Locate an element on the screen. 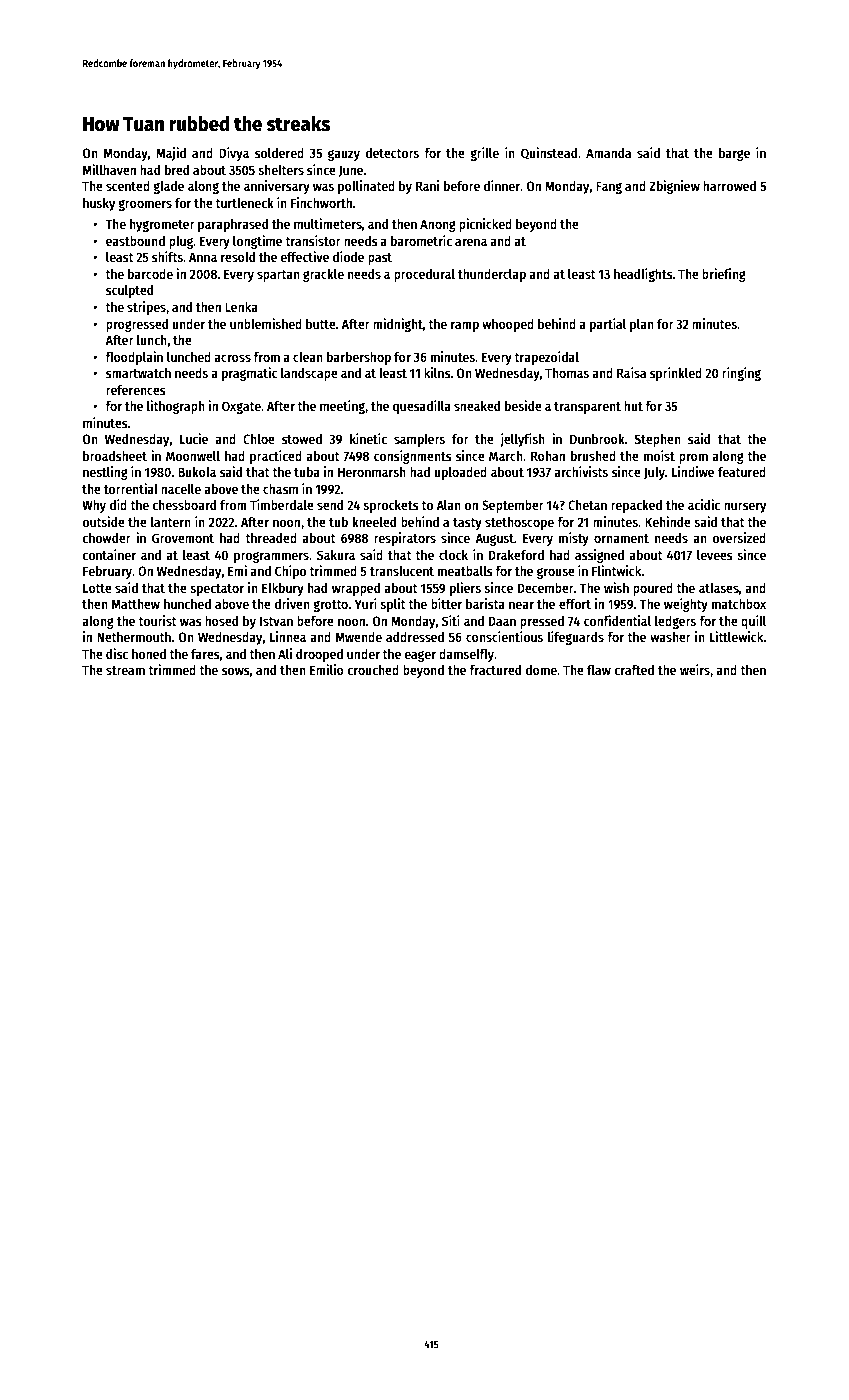  floodplain is located at coordinates (134, 358).
